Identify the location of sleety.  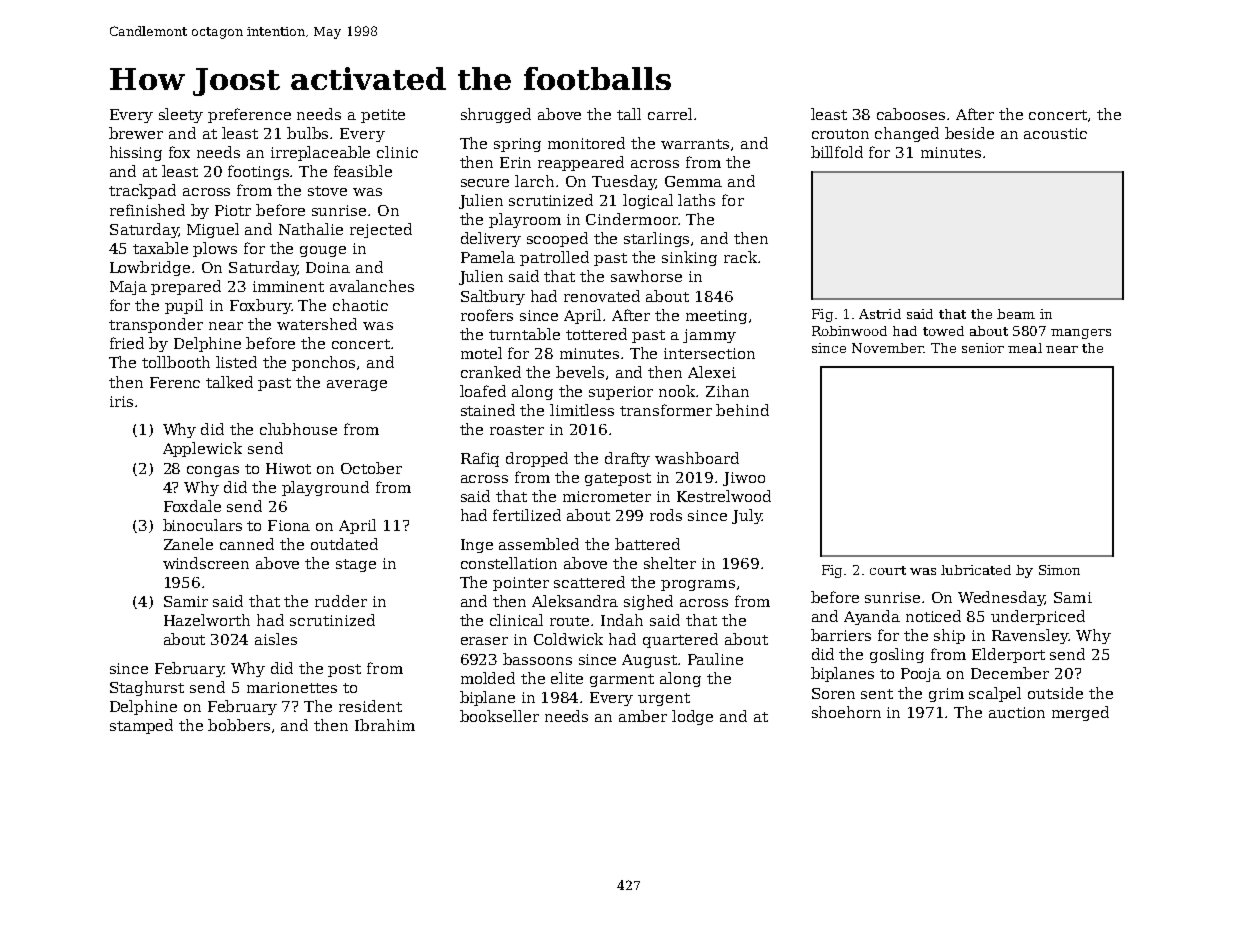
(181, 115).
